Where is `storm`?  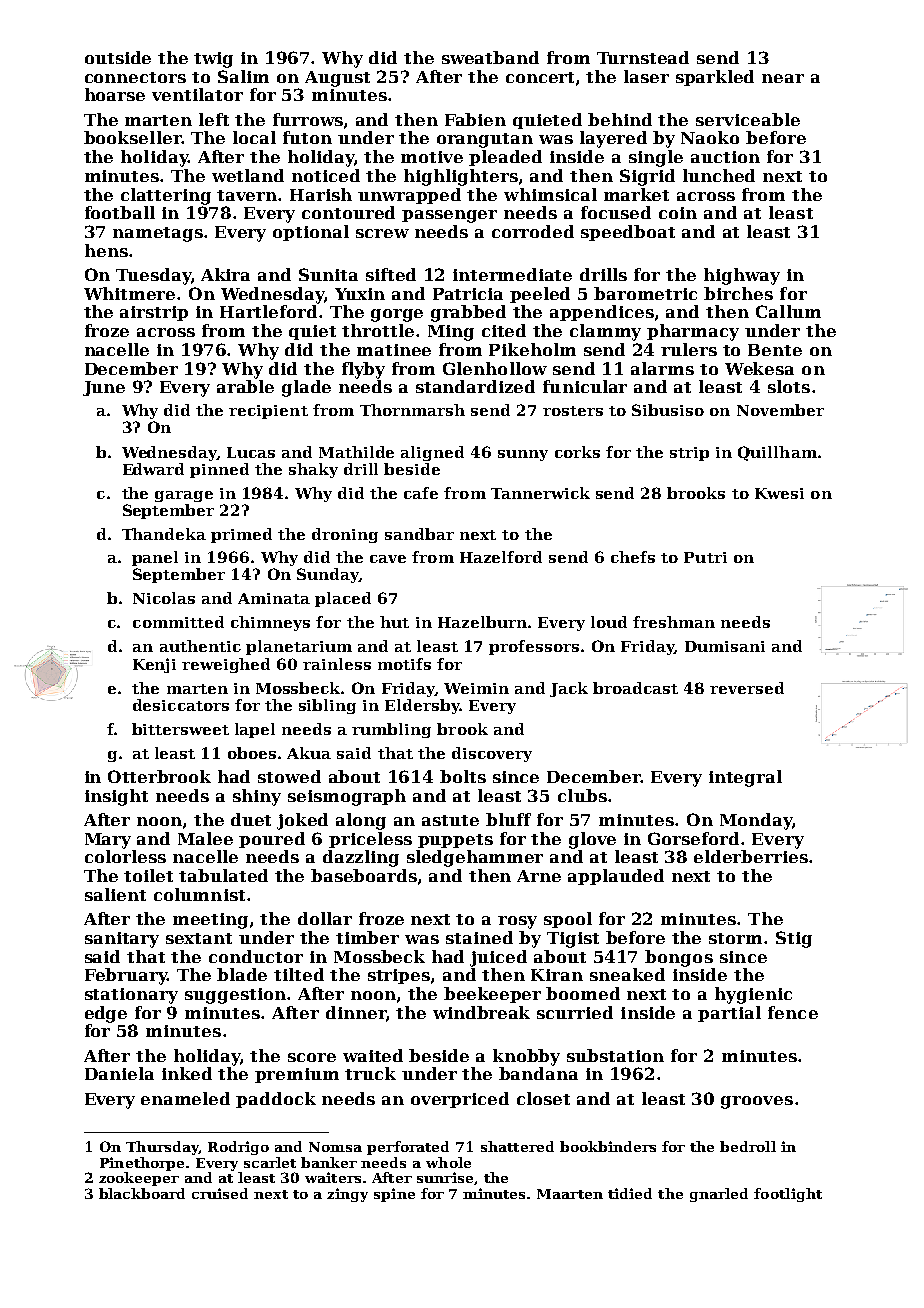 storm is located at coordinates (735, 938).
